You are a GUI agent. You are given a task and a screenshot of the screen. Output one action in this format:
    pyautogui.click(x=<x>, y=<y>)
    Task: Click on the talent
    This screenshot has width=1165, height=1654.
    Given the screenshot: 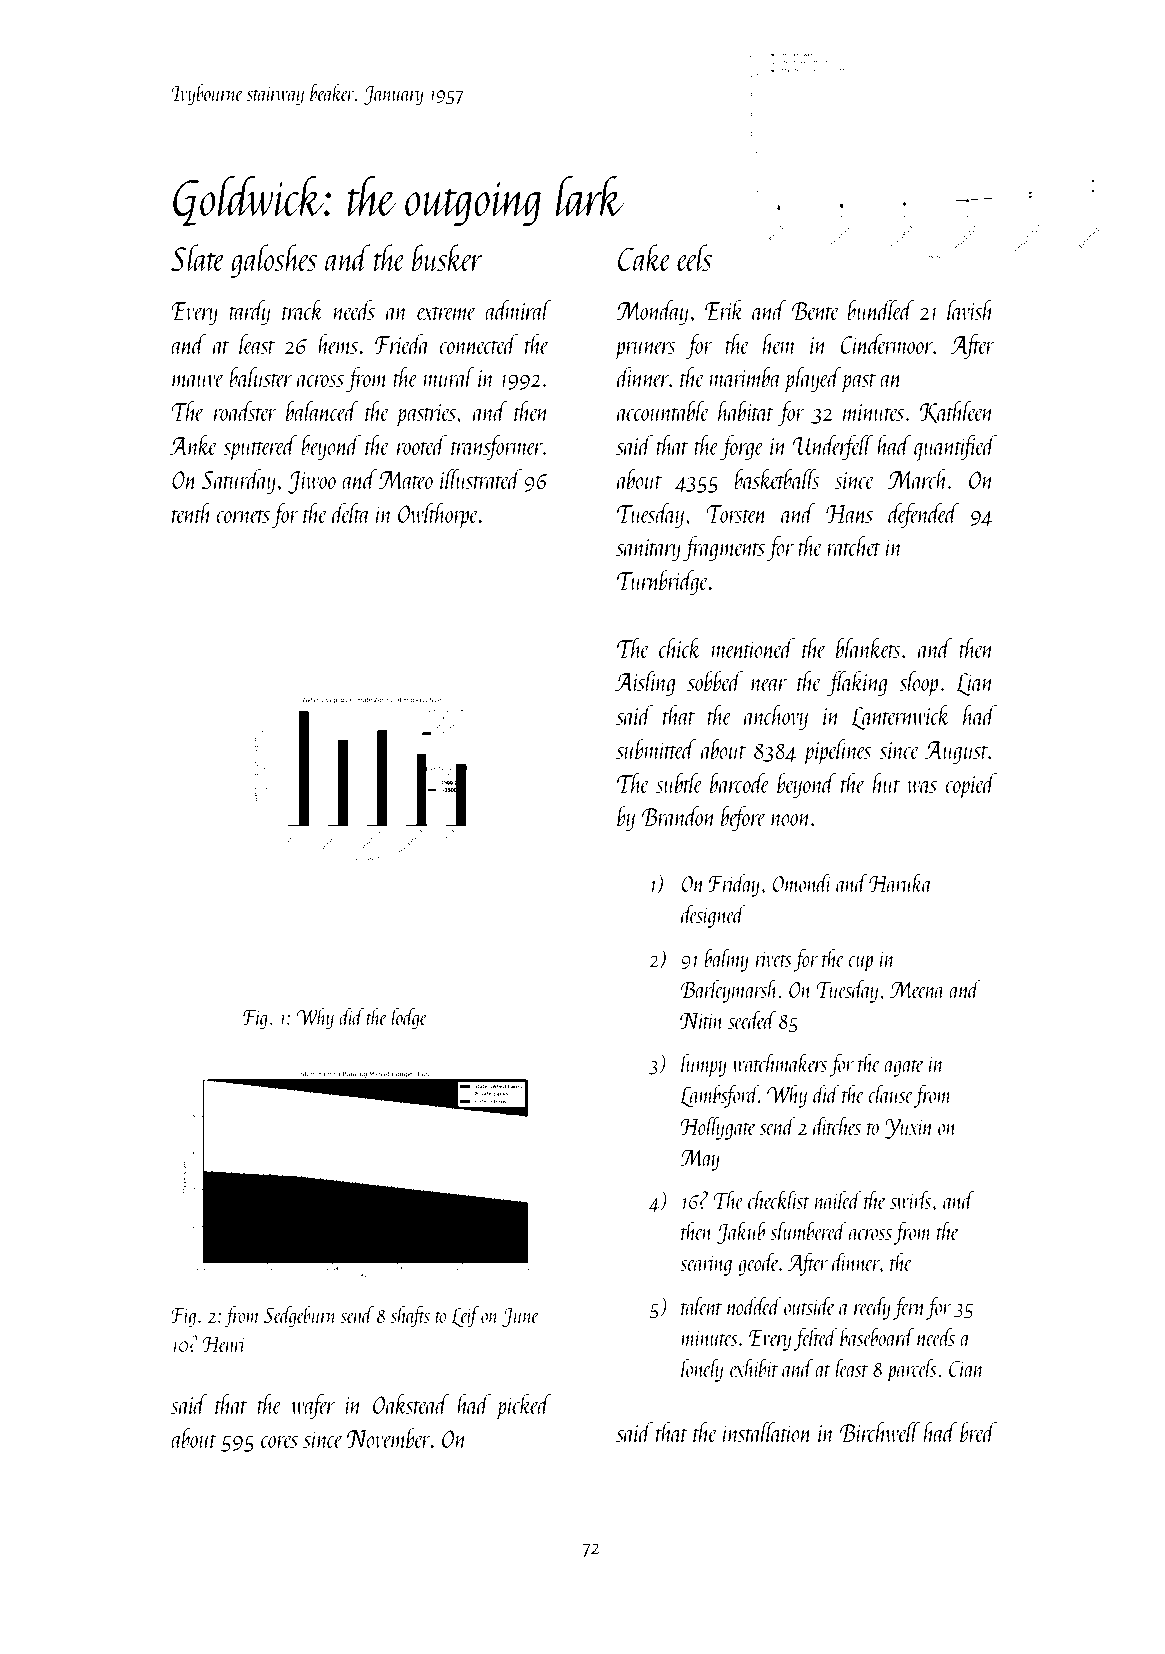 What is the action you would take?
    pyautogui.click(x=701, y=1305)
